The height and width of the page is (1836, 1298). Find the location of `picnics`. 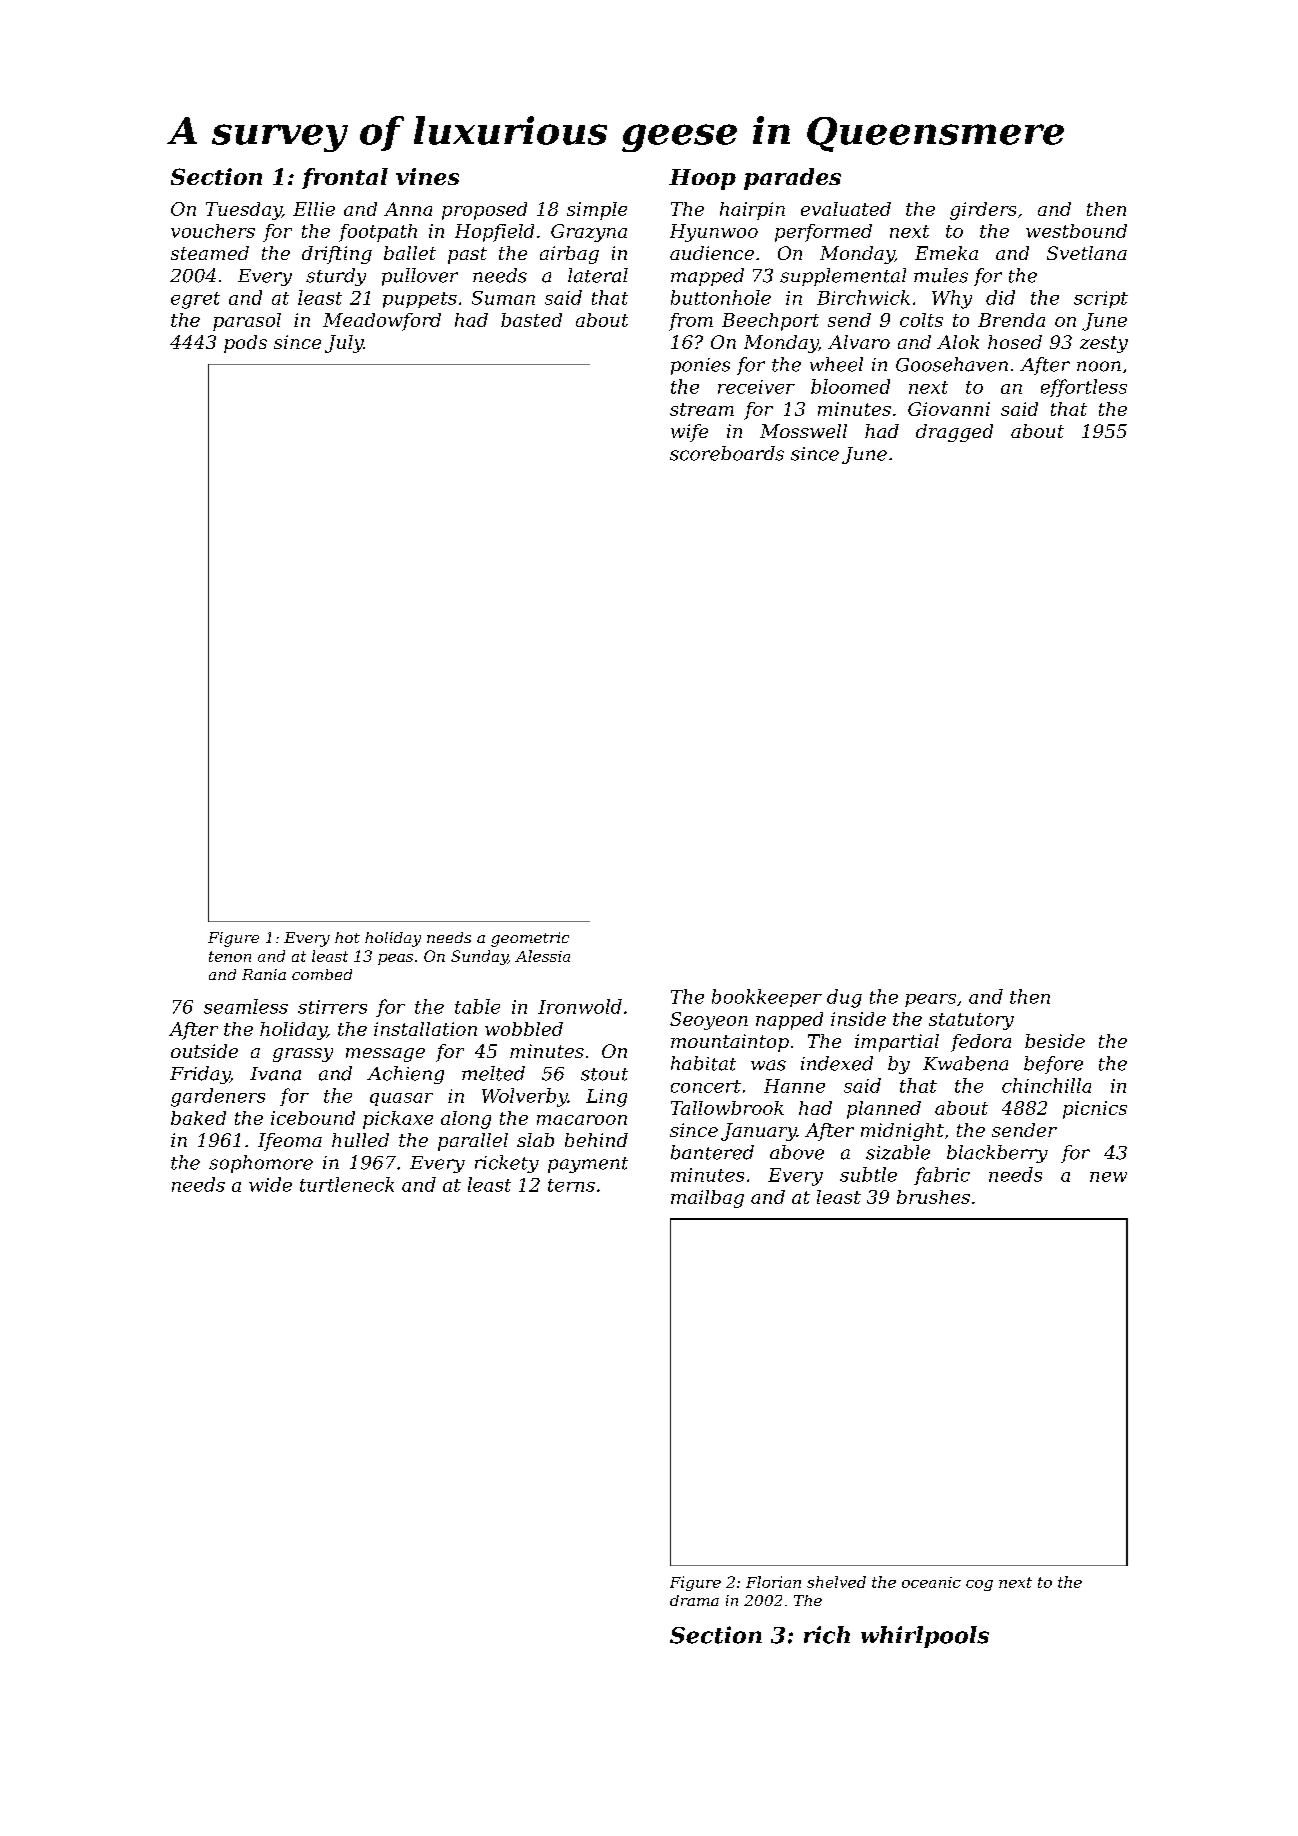

picnics is located at coordinates (1095, 1110).
